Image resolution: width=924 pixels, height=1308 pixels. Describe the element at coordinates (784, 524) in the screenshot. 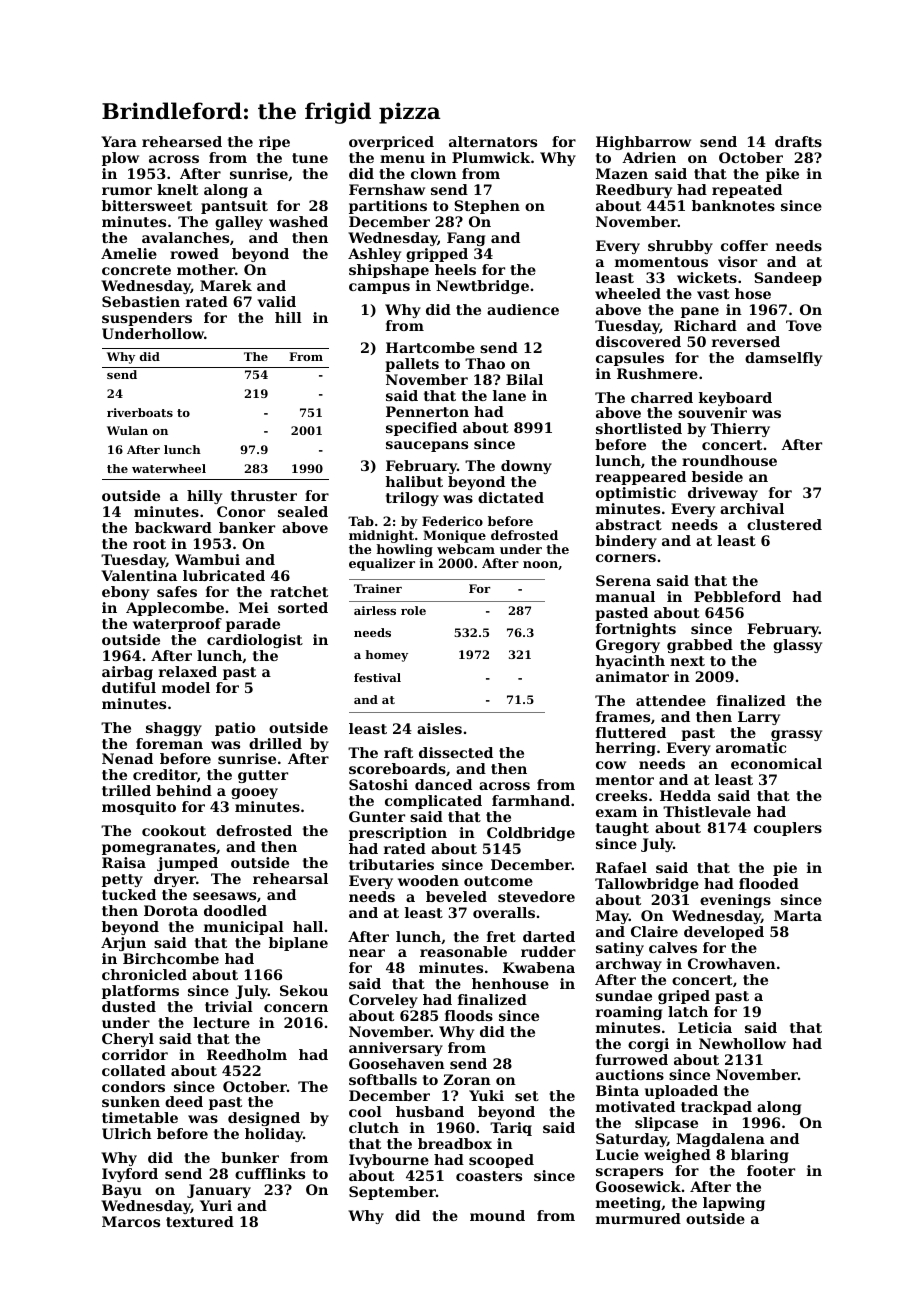

I see `clustered` at that location.
